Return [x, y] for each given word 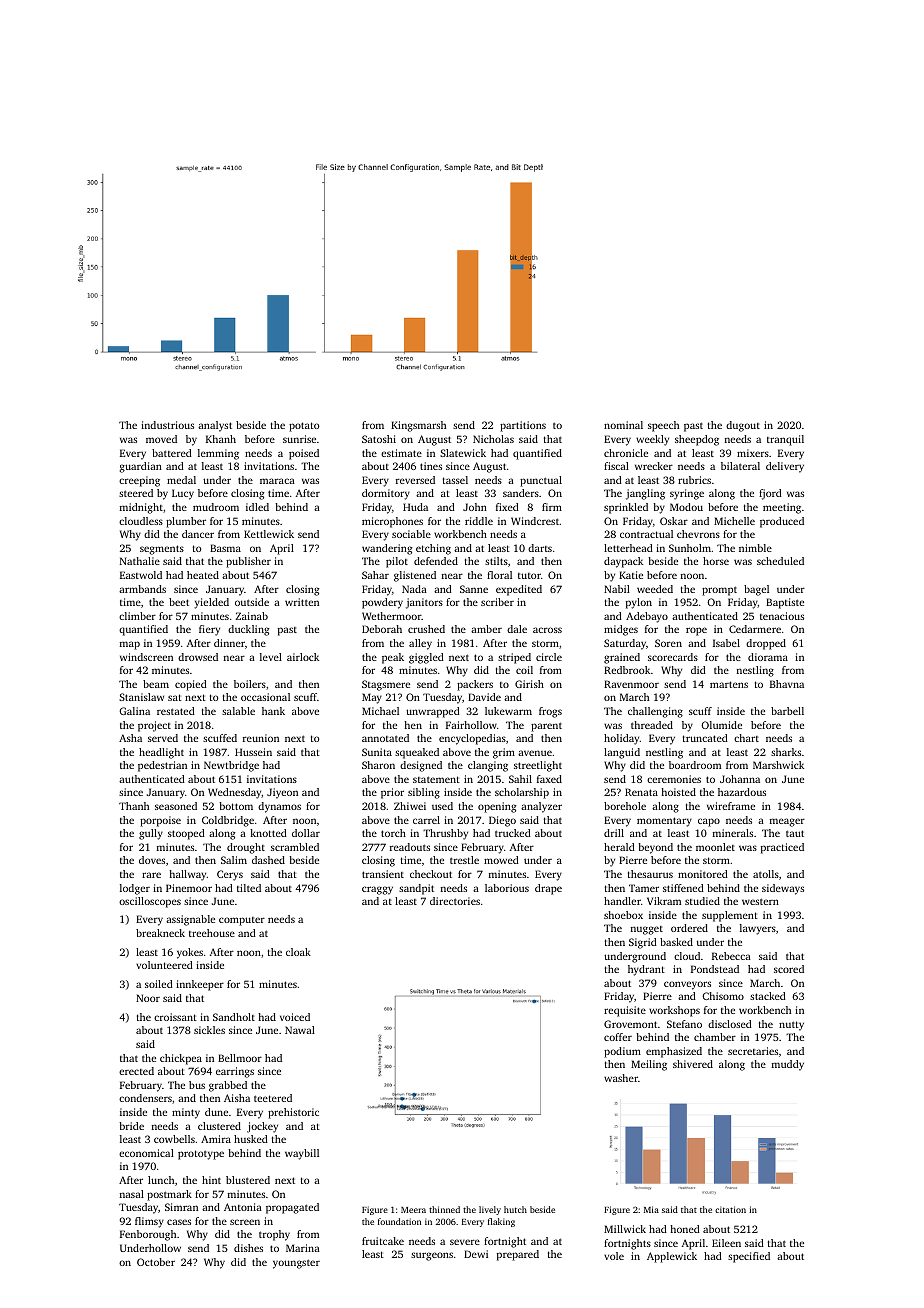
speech [663, 426]
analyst [215, 426]
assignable [190, 920]
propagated [292, 1208]
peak [393, 658]
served [163, 738]
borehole [625, 806]
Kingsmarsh [418, 426]
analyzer [541, 807]
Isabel [726, 643]
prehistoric [293, 1113]
